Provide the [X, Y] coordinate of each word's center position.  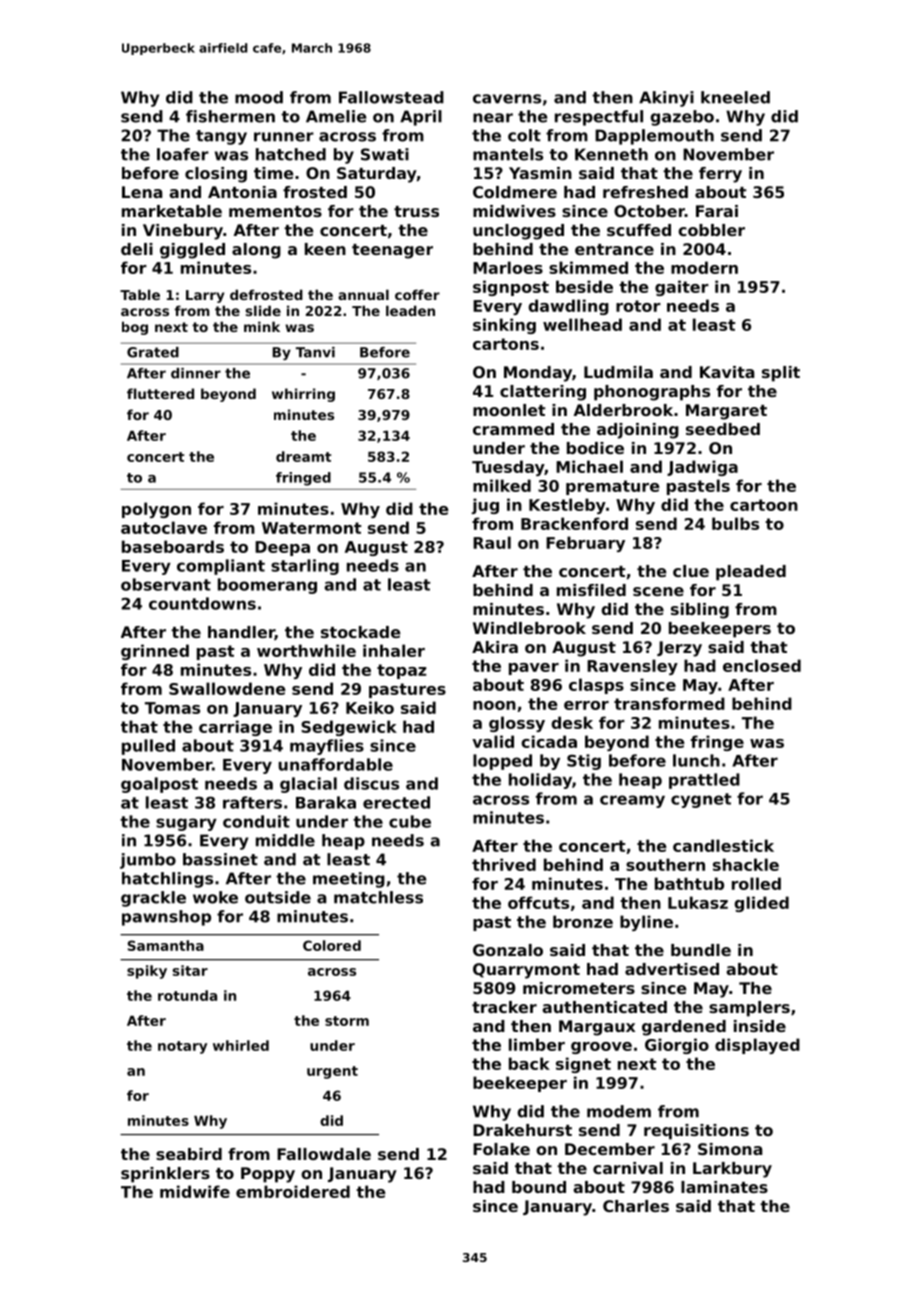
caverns [507, 99]
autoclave [164, 527]
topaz [402, 671]
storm [347, 1021]
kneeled [735, 97]
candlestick [723, 845]
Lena [142, 192]
